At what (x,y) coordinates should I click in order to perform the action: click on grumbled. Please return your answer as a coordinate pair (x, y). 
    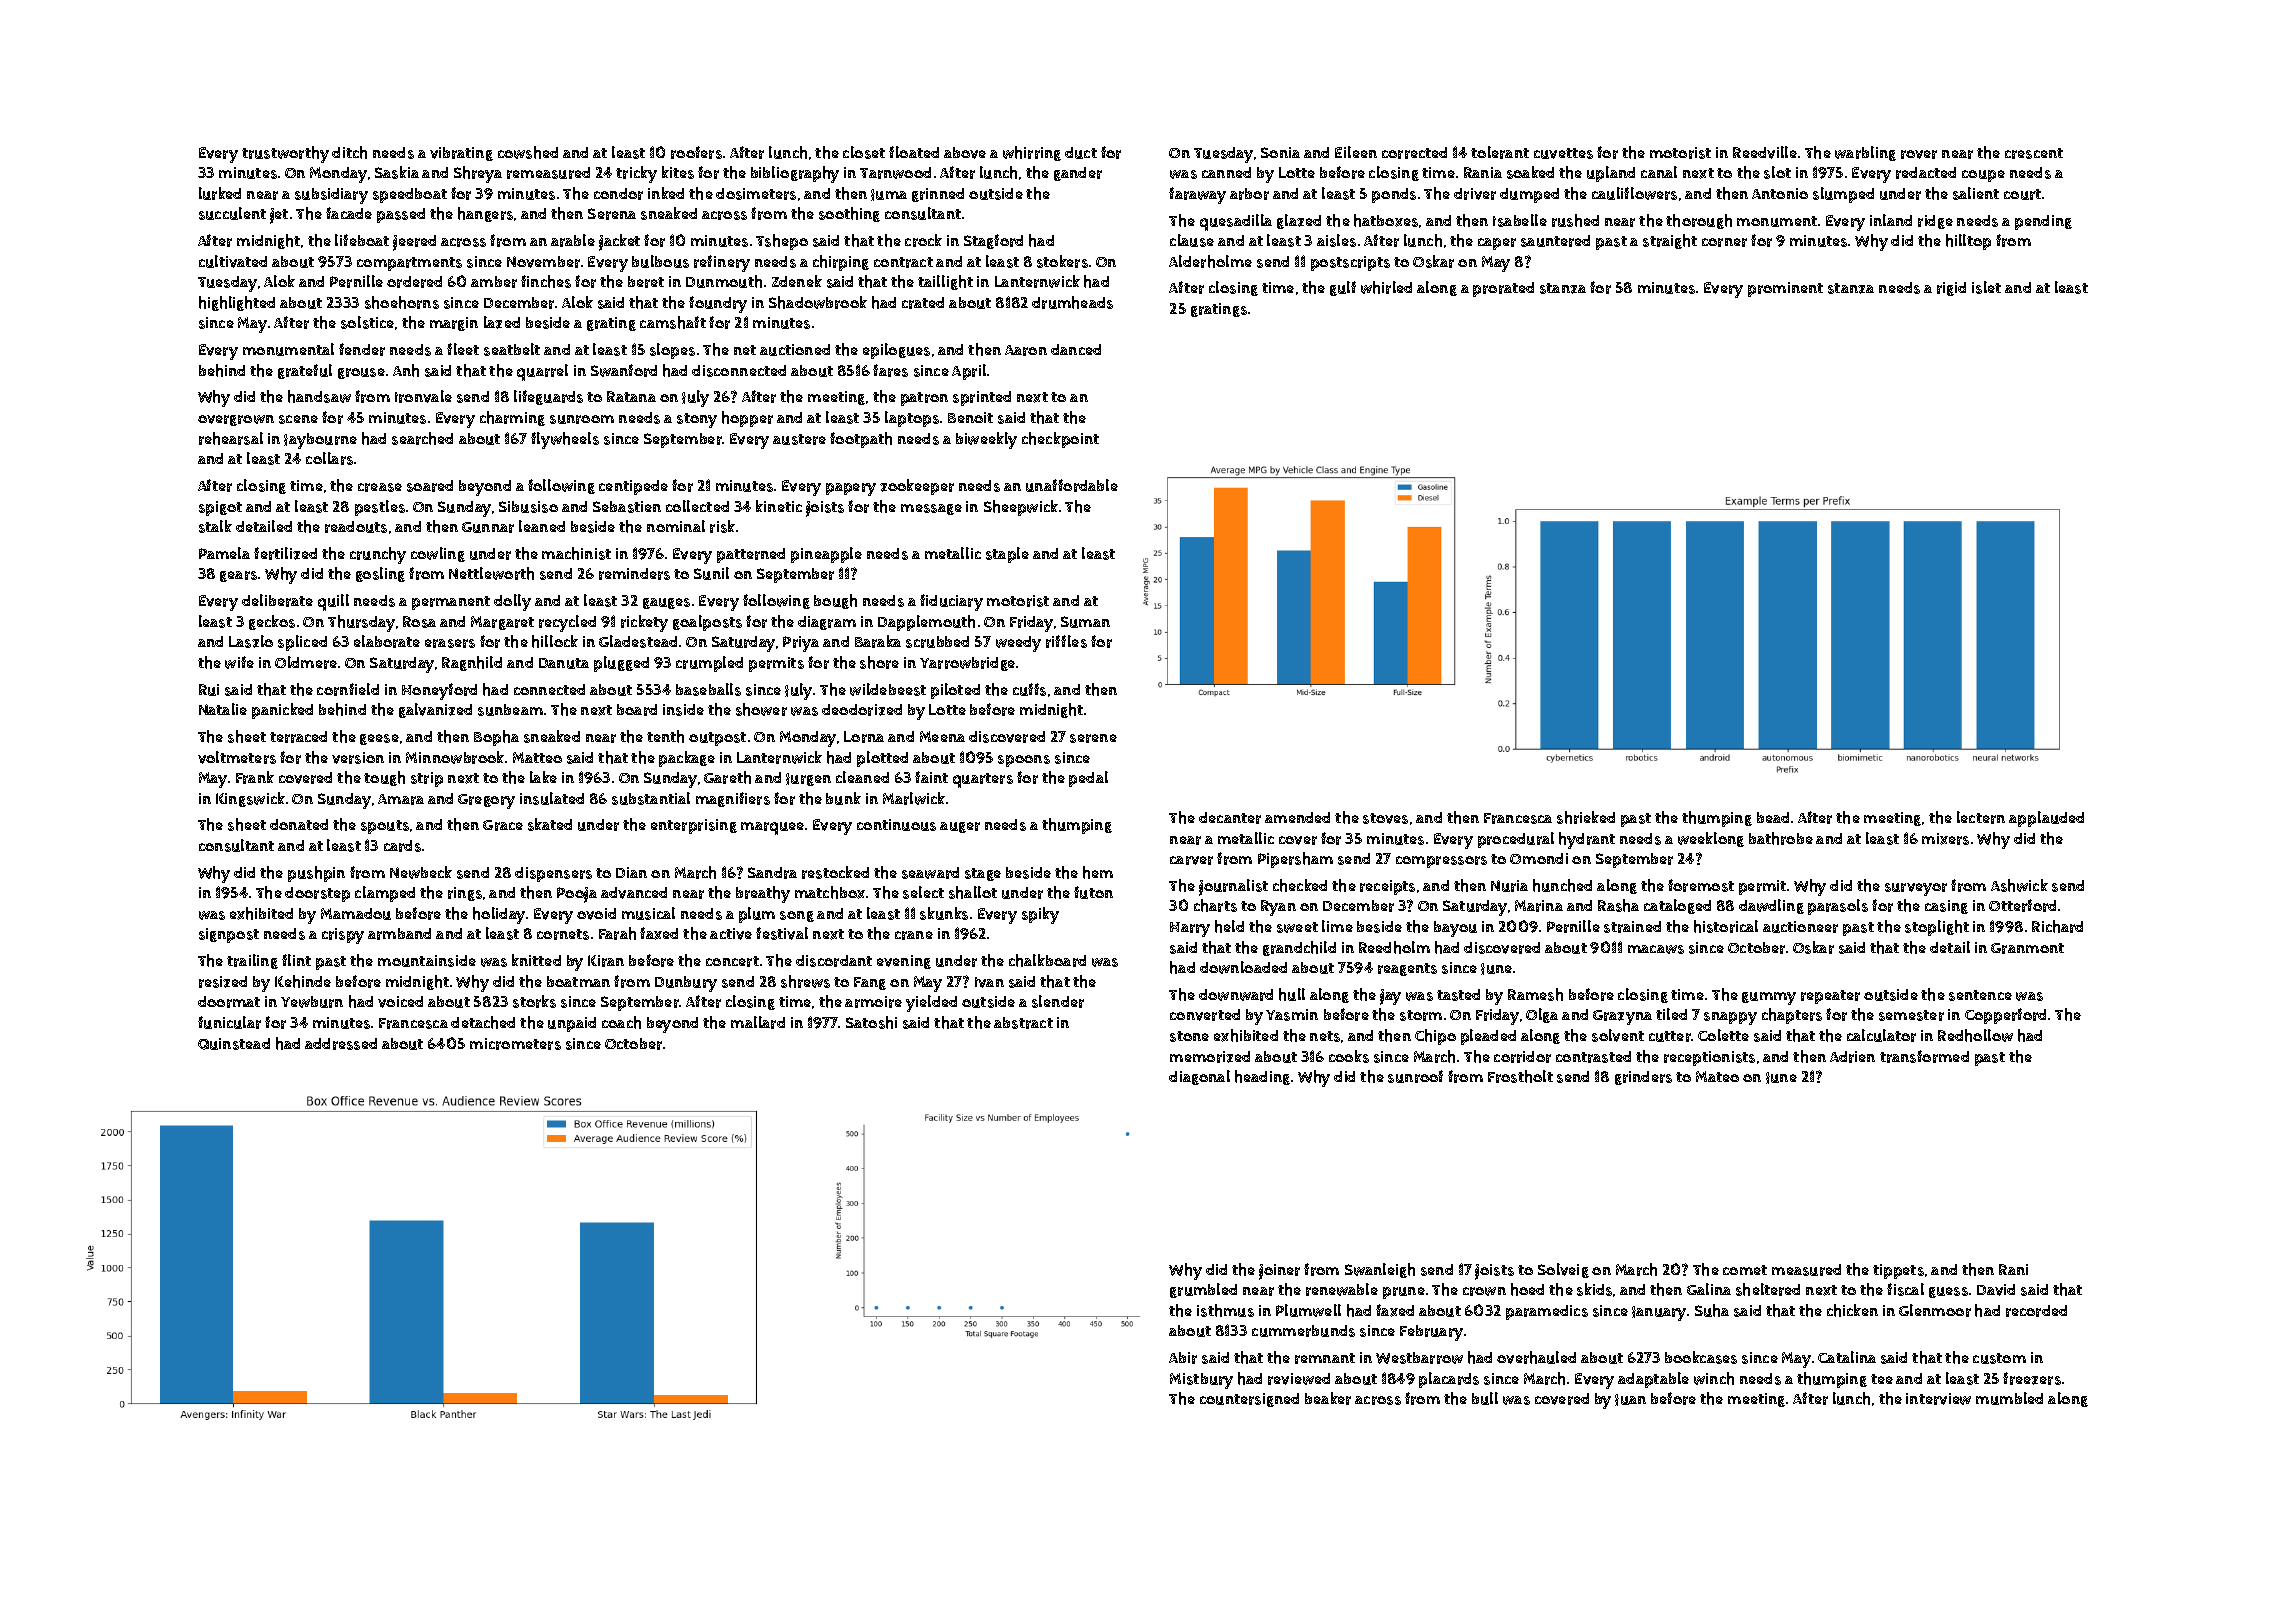
    Looking at the image, I should click on (1203, 1290).
